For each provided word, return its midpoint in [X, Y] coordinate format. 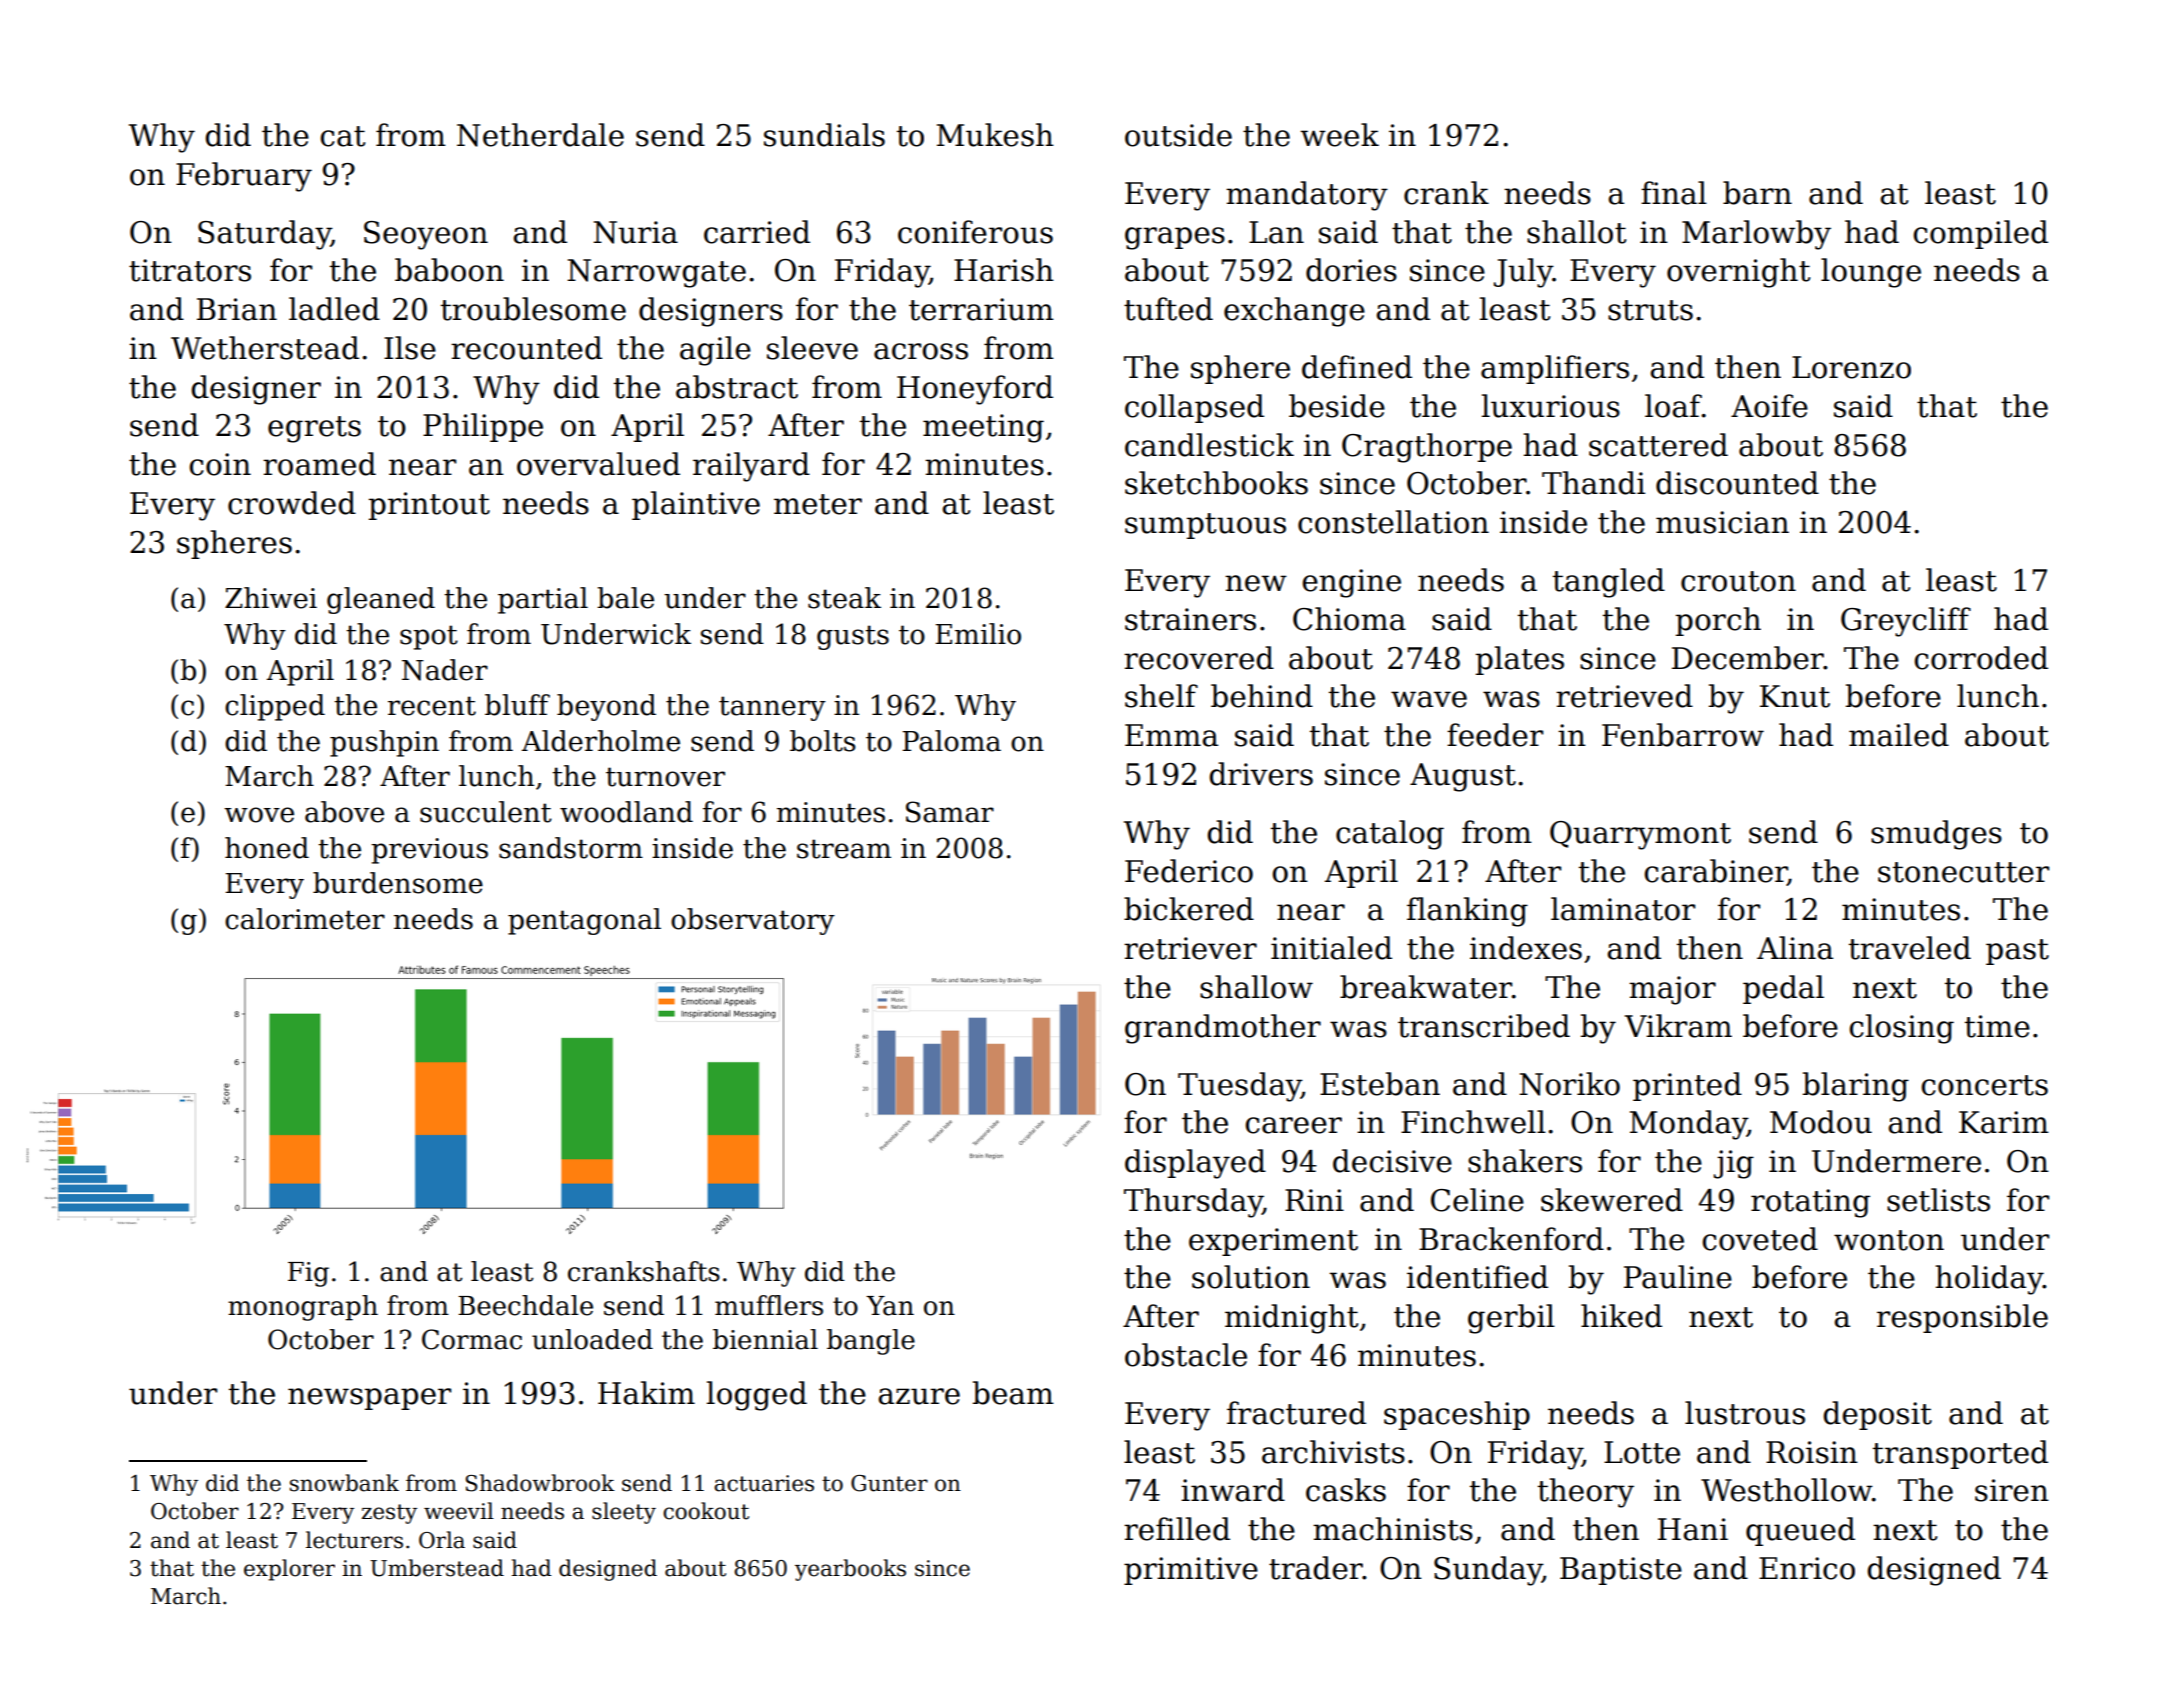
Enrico [1807, 1568]
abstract [737, 387]
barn [1757, 193]
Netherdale [540, 135]
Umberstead [437, 1568]
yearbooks [850, 1570]
